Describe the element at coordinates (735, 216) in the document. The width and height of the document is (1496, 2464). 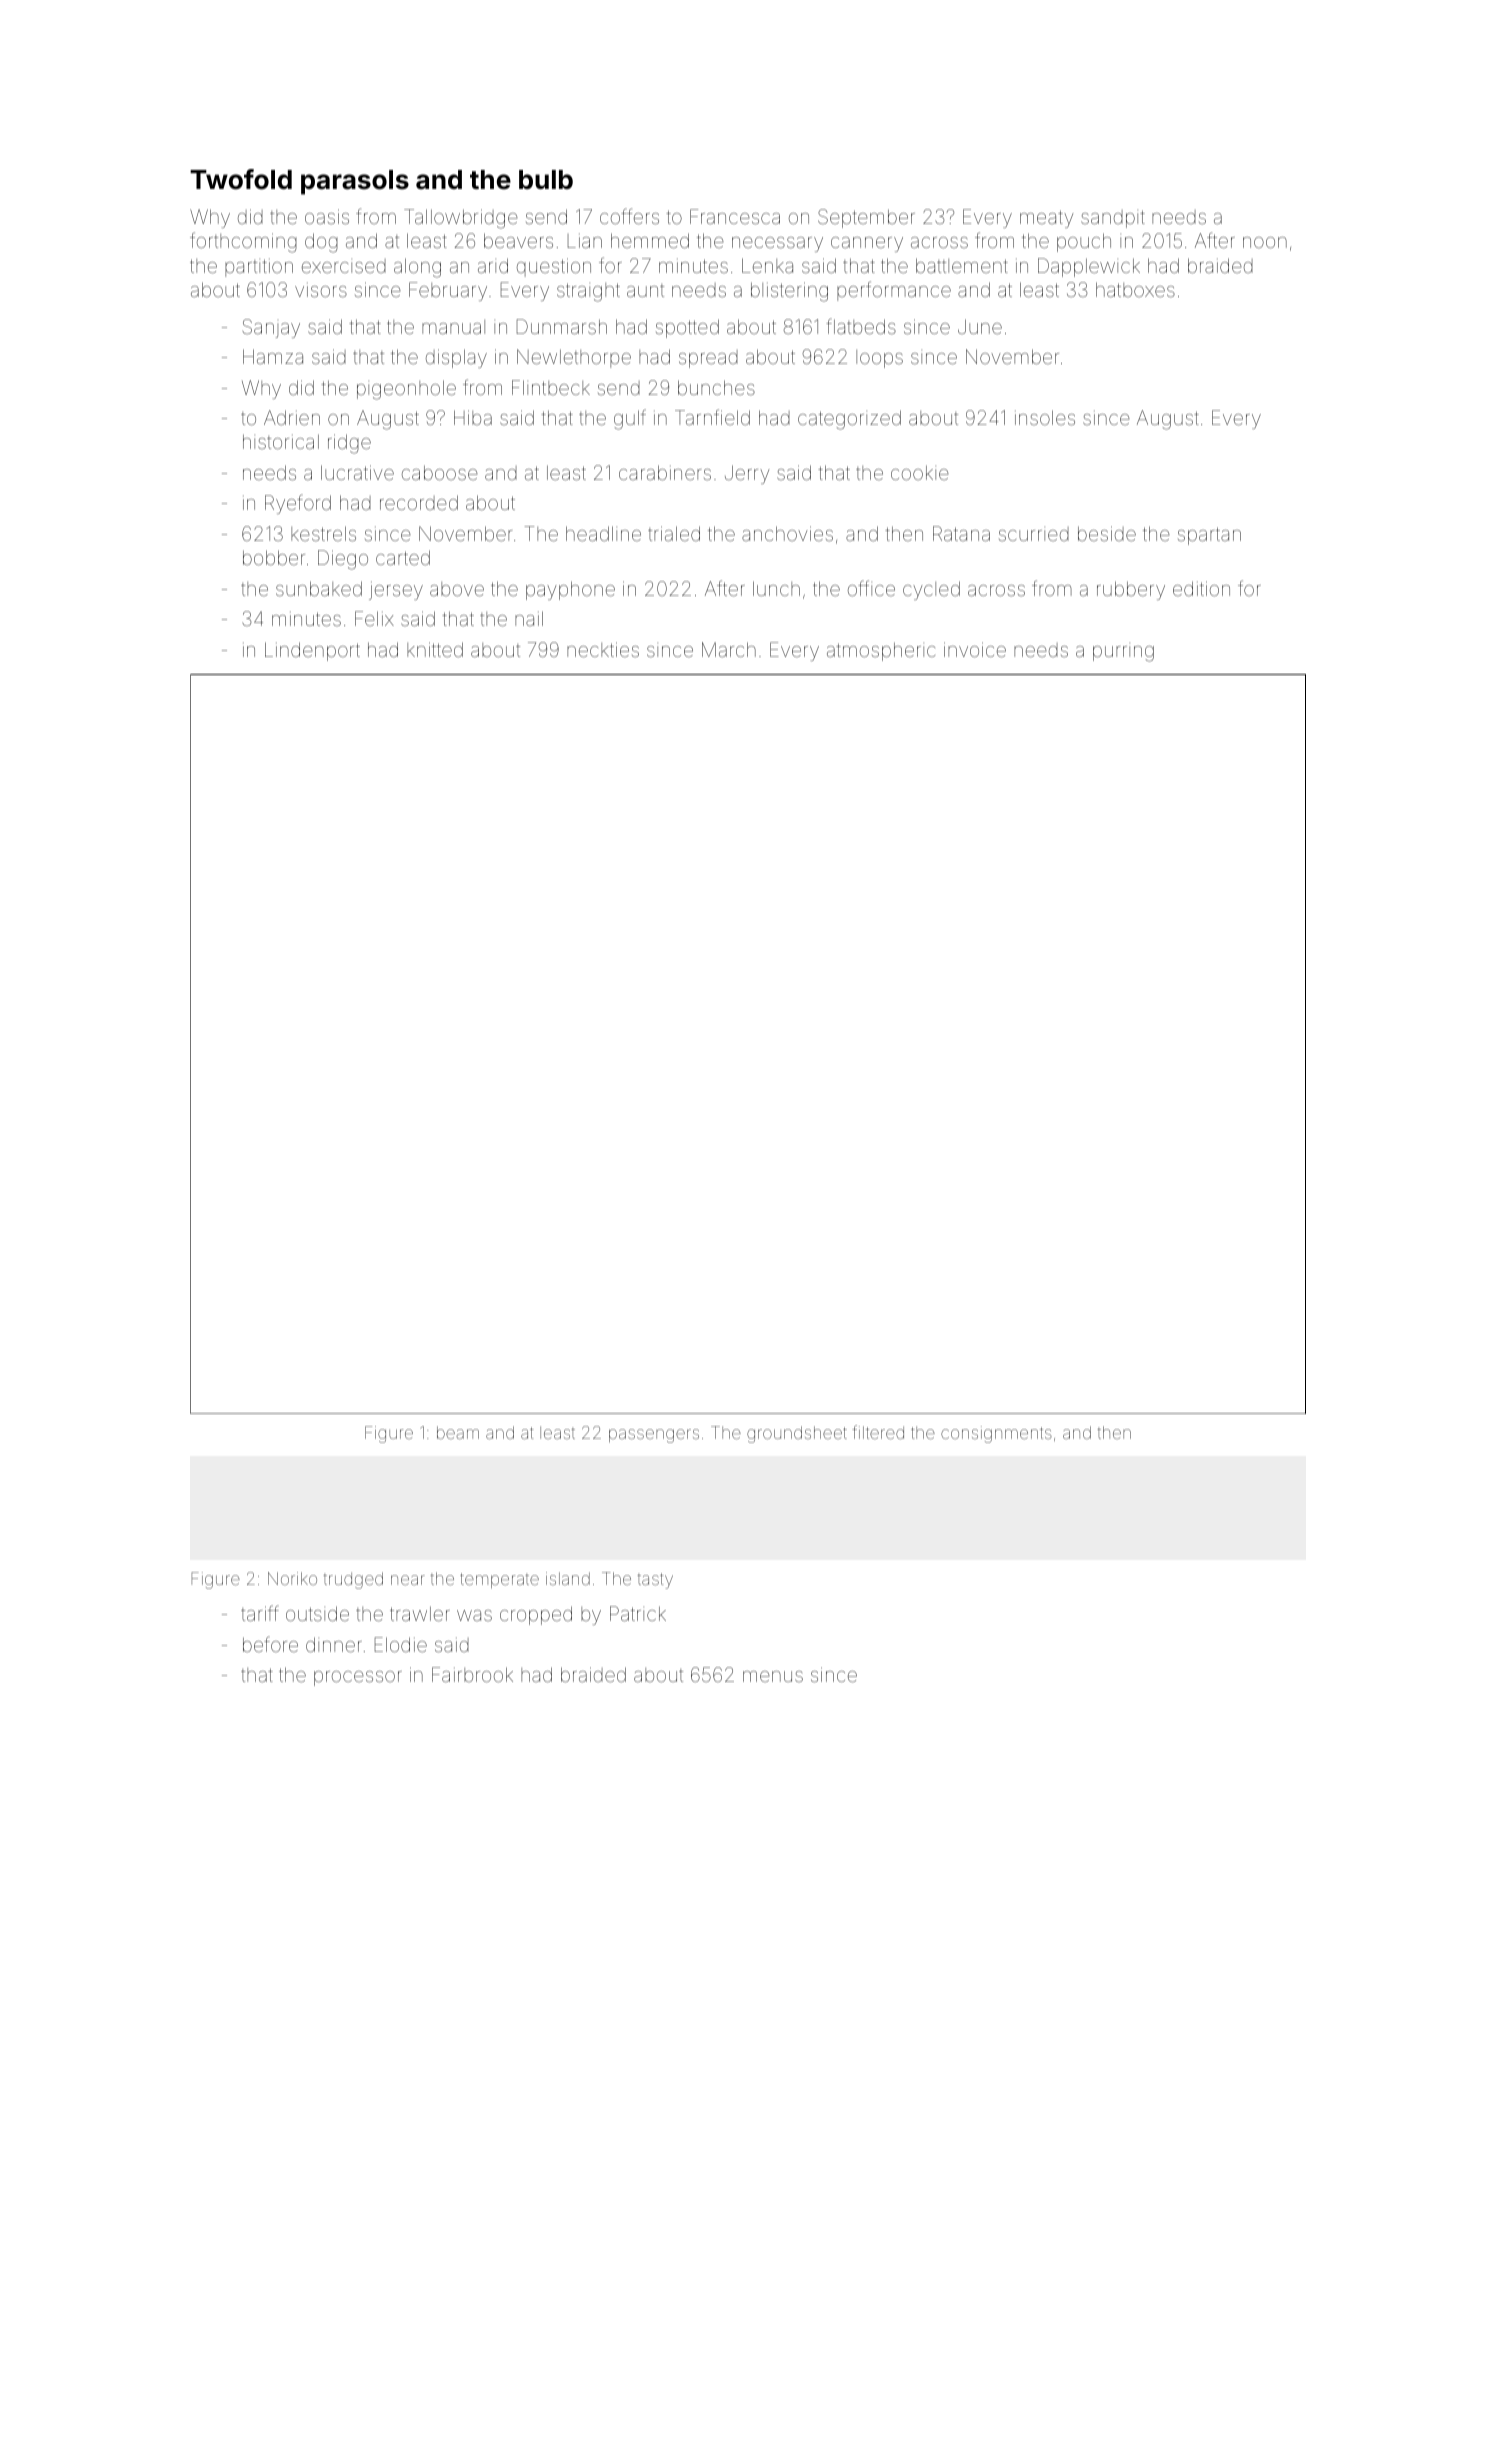
I see `Francesca` at that location.
